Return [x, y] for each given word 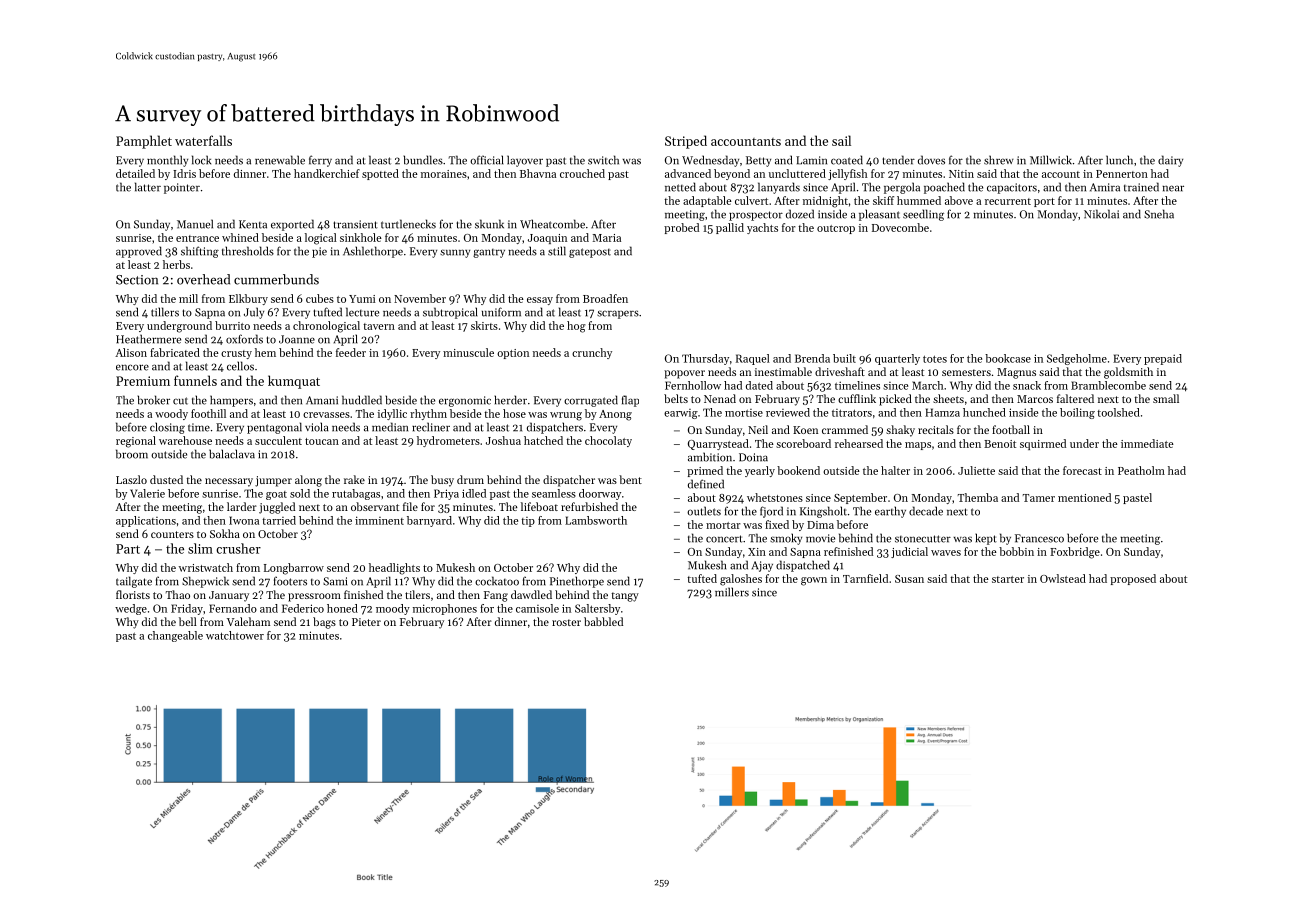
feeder [351, 352]
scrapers [618, 314]
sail [841, 140]
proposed [1133, 579]
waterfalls [203, 140]
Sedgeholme [1077, 359]
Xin [757, 552]
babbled [603, 621]
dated [759, 385]
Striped [686, 142]
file [410, 506]
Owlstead [1063, 578]
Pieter [366, 622]
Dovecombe [900, 227]
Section [137, 280]
